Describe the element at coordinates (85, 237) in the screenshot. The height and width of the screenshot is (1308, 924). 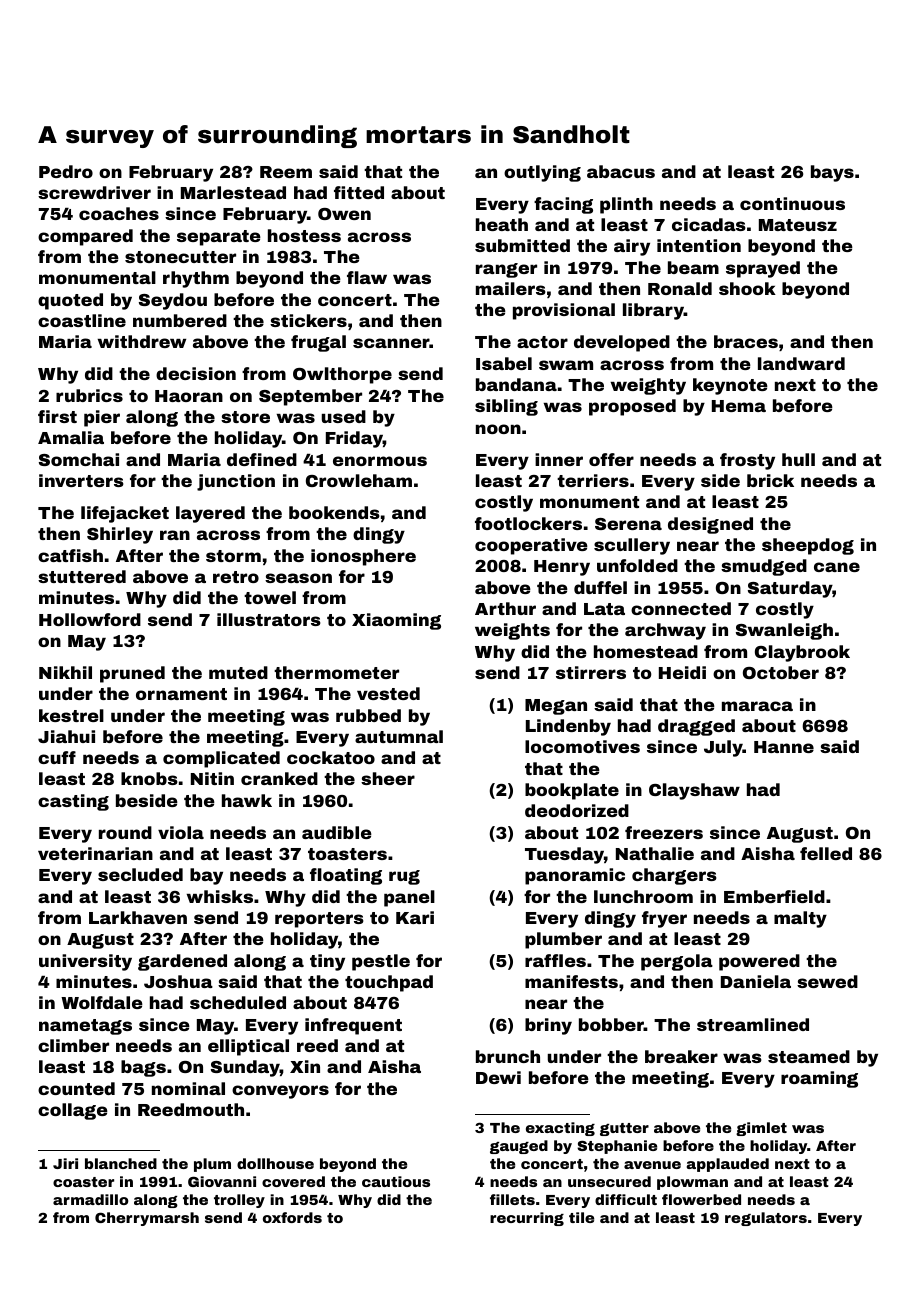
I see `compared` at that location.
